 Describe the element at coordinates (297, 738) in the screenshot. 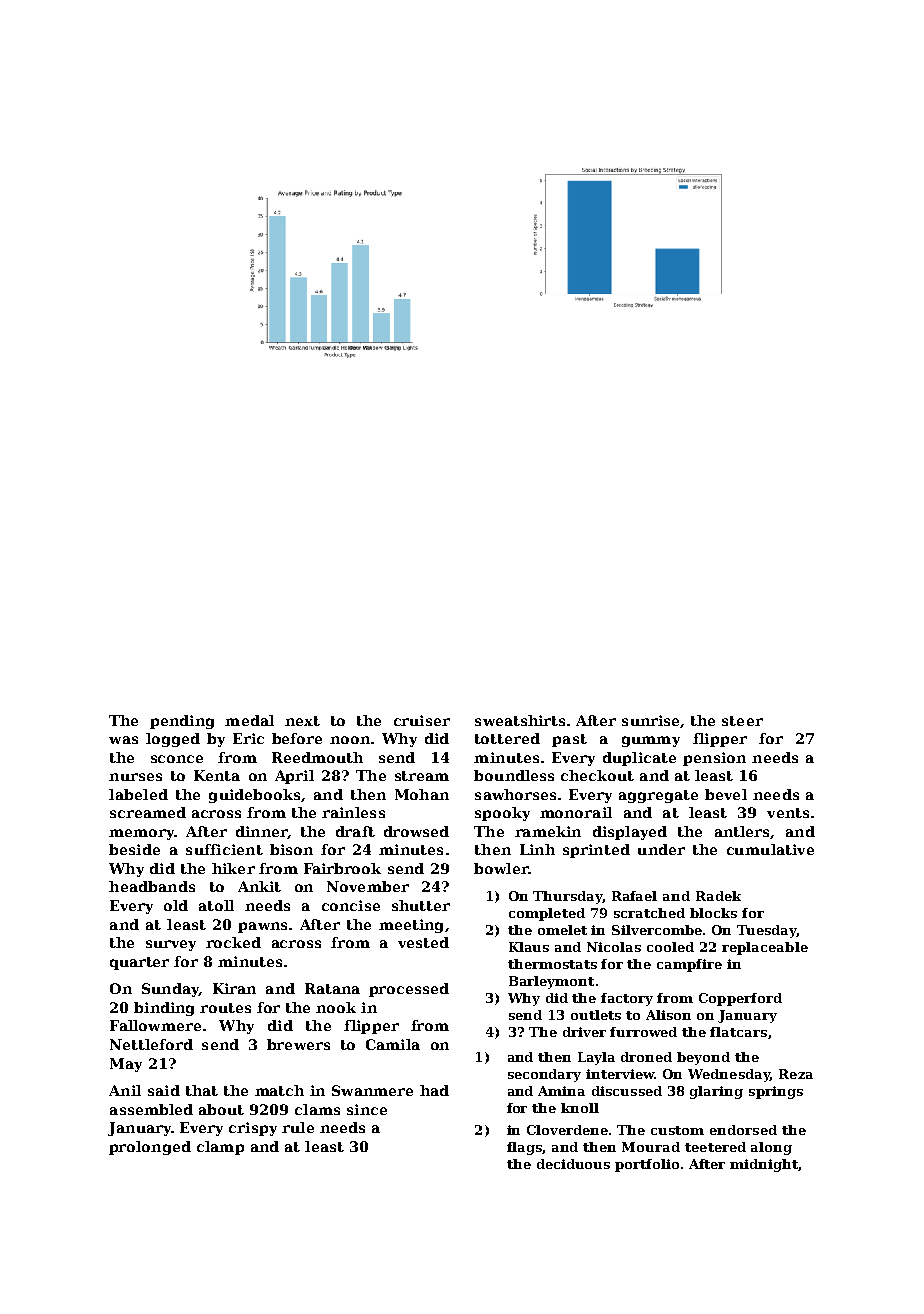

I see `before` at that location.
